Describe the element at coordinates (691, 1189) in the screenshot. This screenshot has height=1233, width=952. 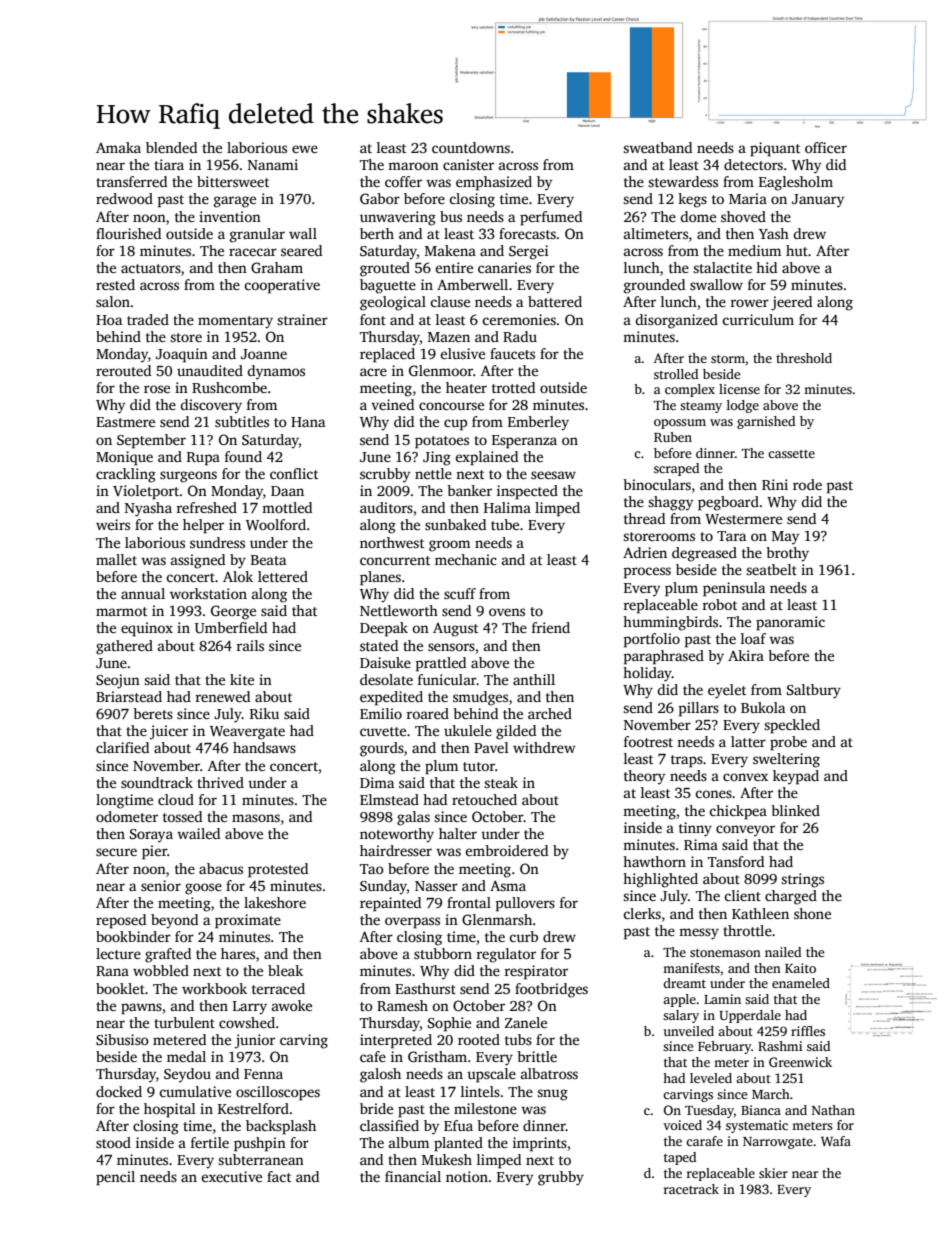
I see `racetrack` at that location.
